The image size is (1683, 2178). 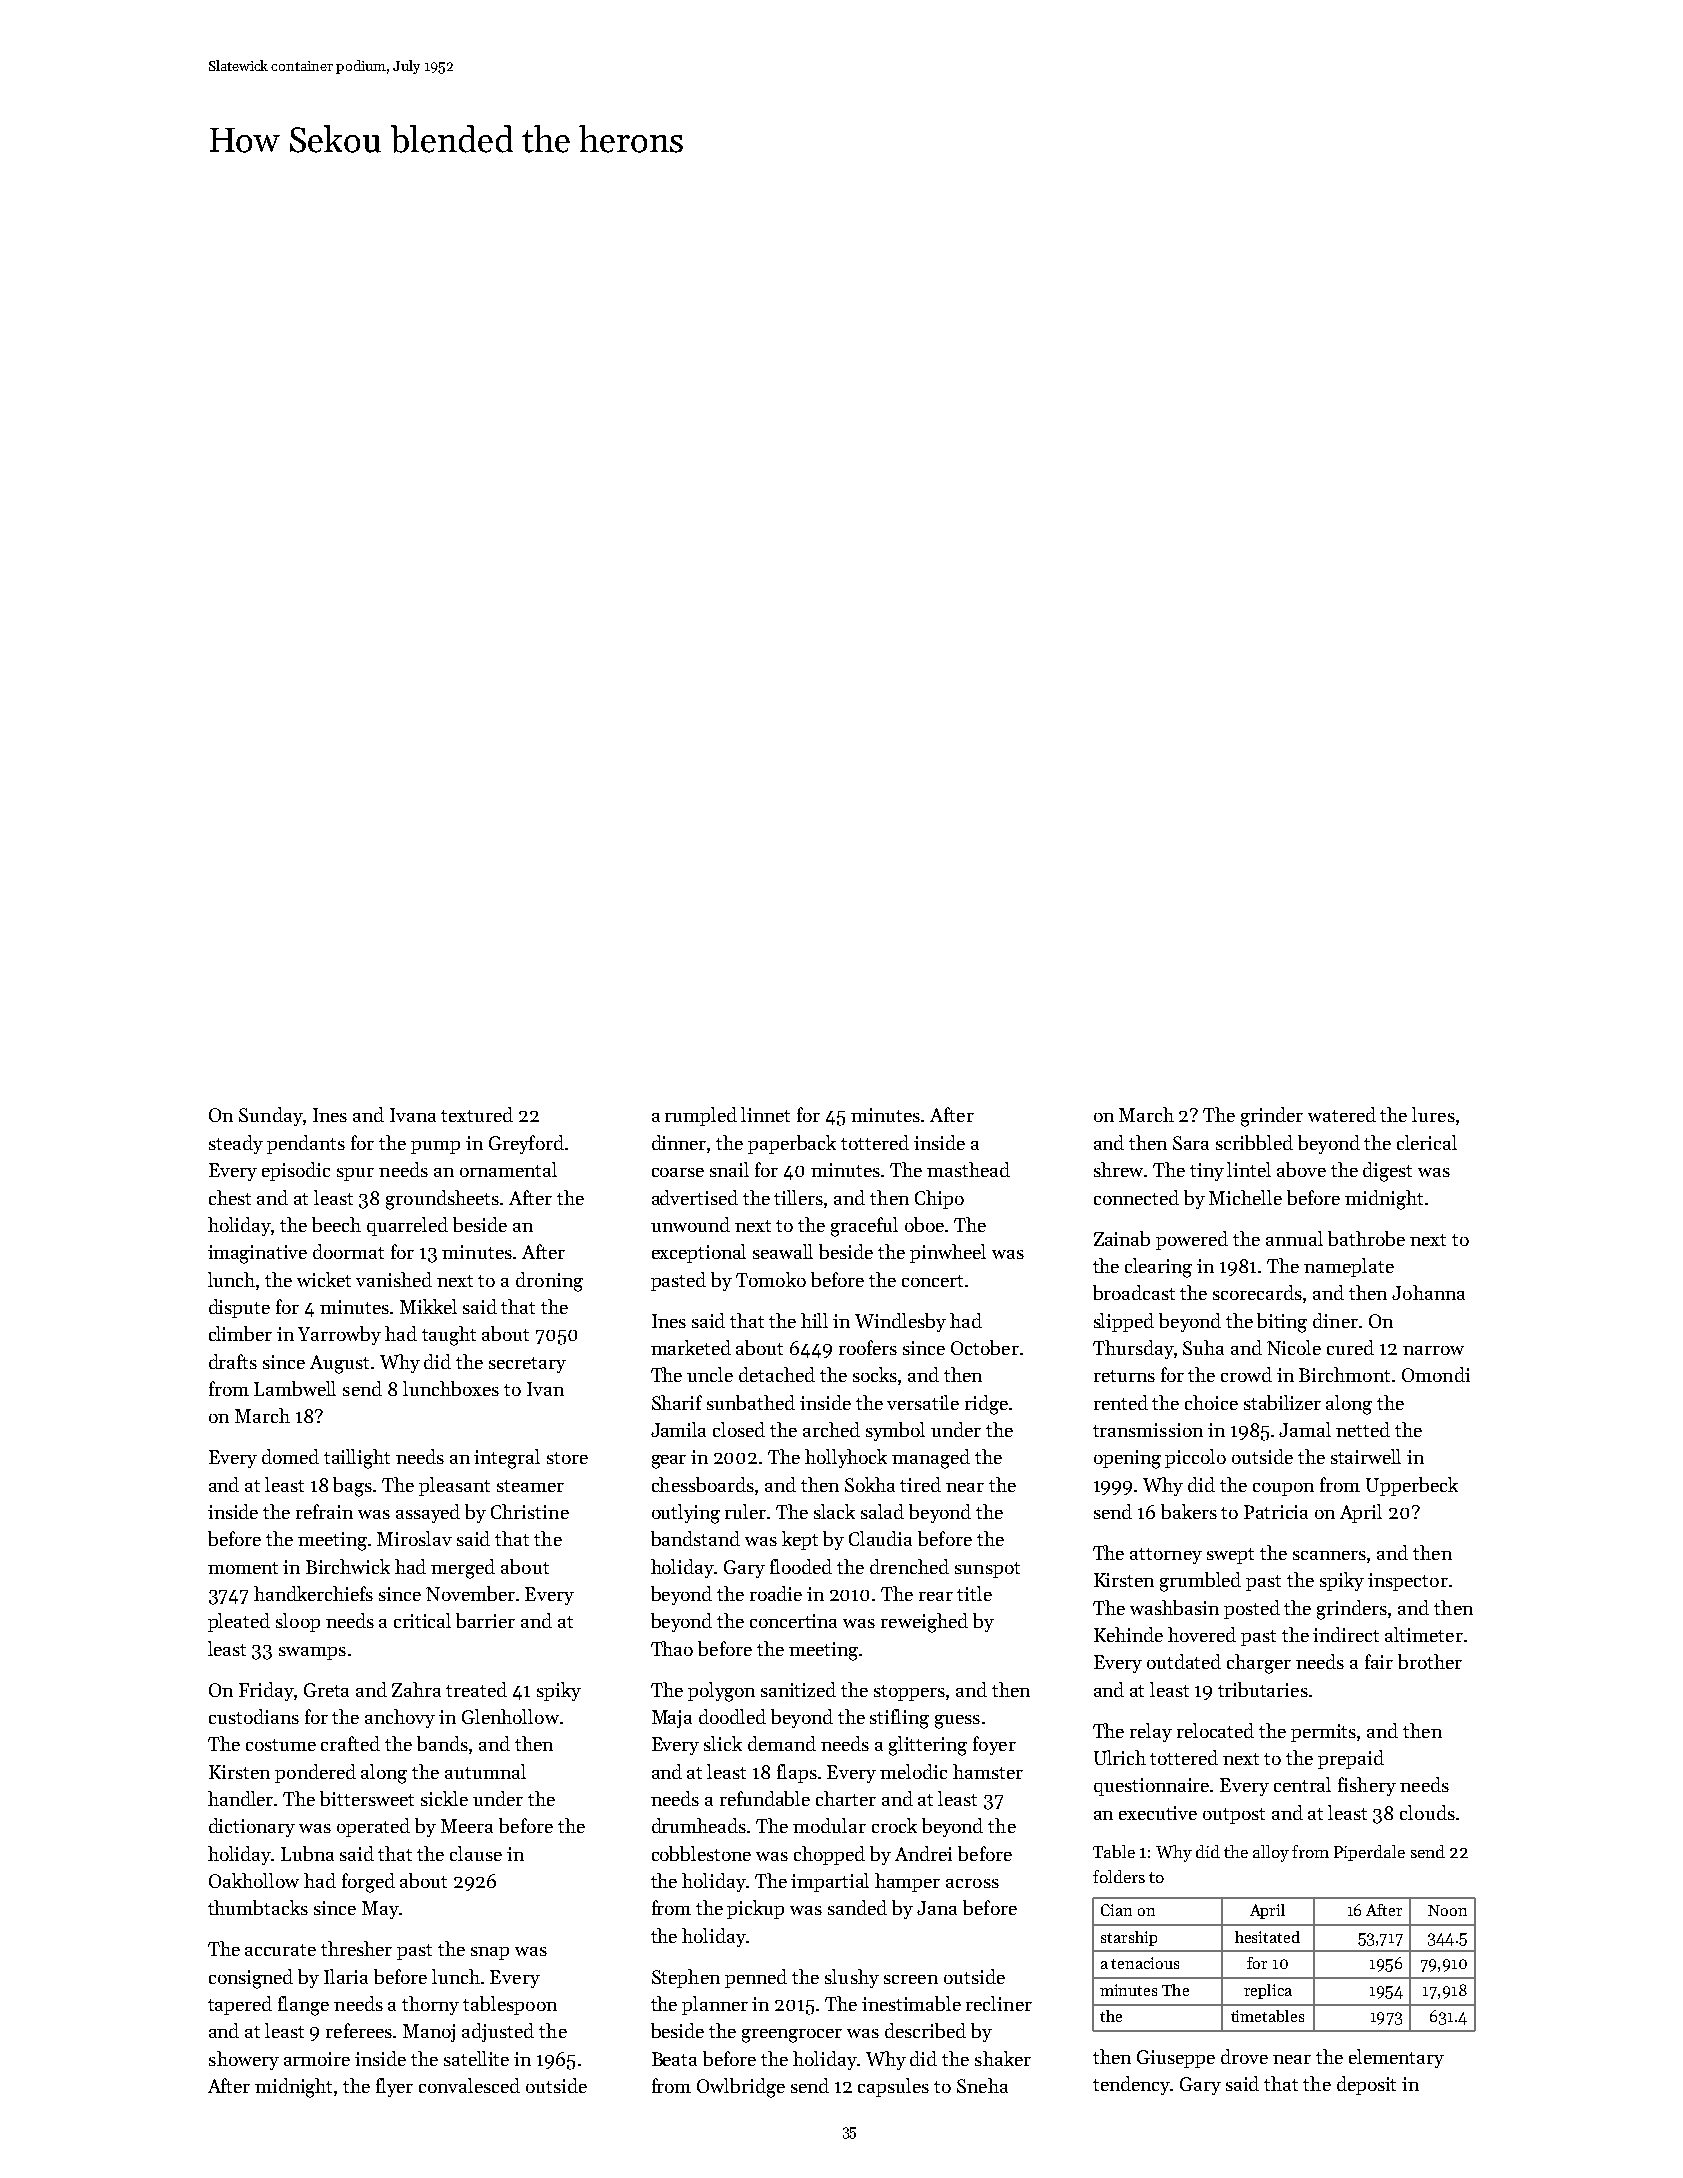 What do you see at coordinates (776, 1593) in the page?
I see `roadie` at bounding box center [776, 1593].
